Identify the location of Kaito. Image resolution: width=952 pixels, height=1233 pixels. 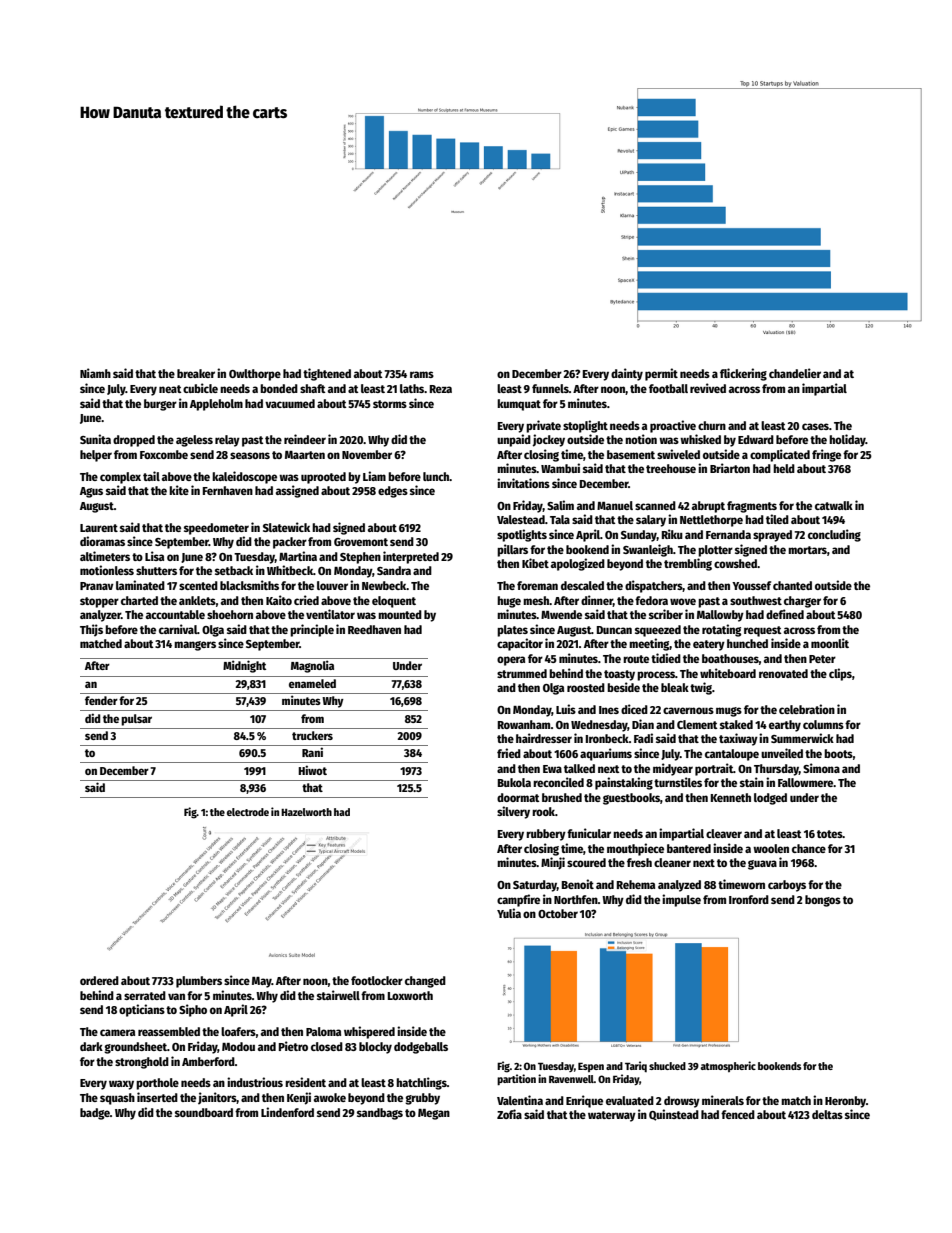
(279, 600).
